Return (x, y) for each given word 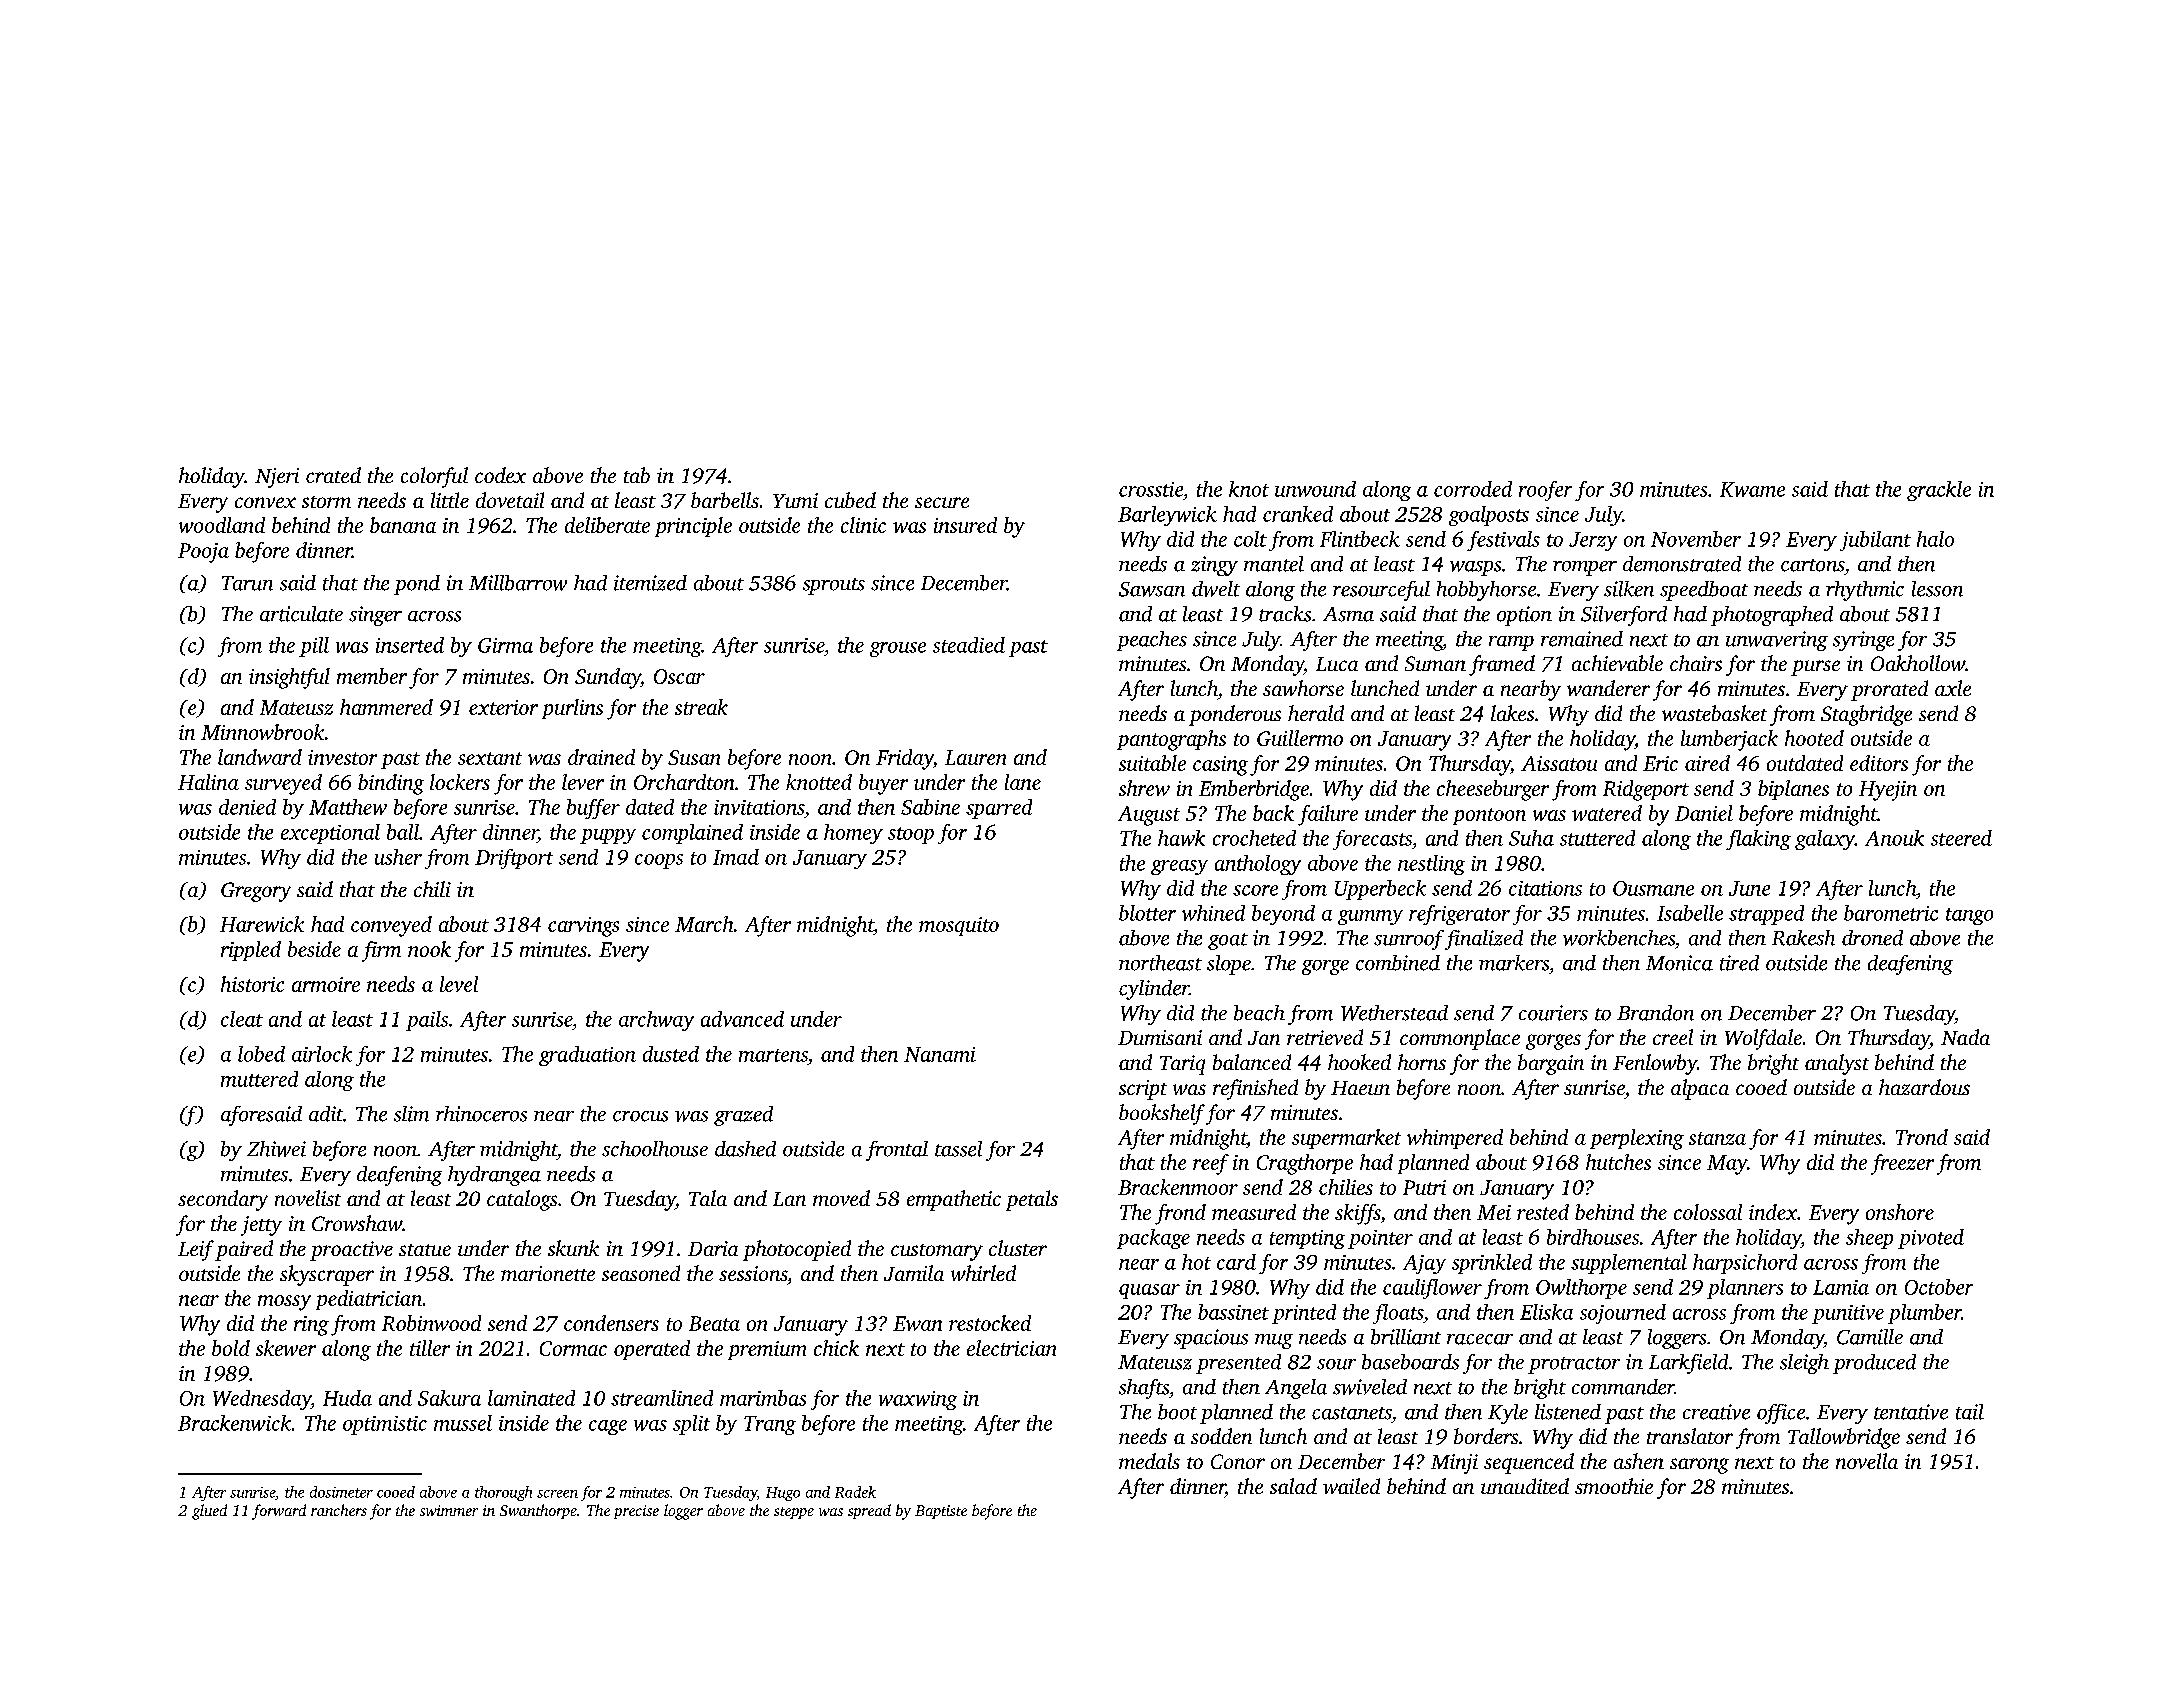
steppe (794, 1513)
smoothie (1614, 1486)
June (1749, 888)
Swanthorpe (538, 1511)
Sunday (608, 678)
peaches (1152, 641)
